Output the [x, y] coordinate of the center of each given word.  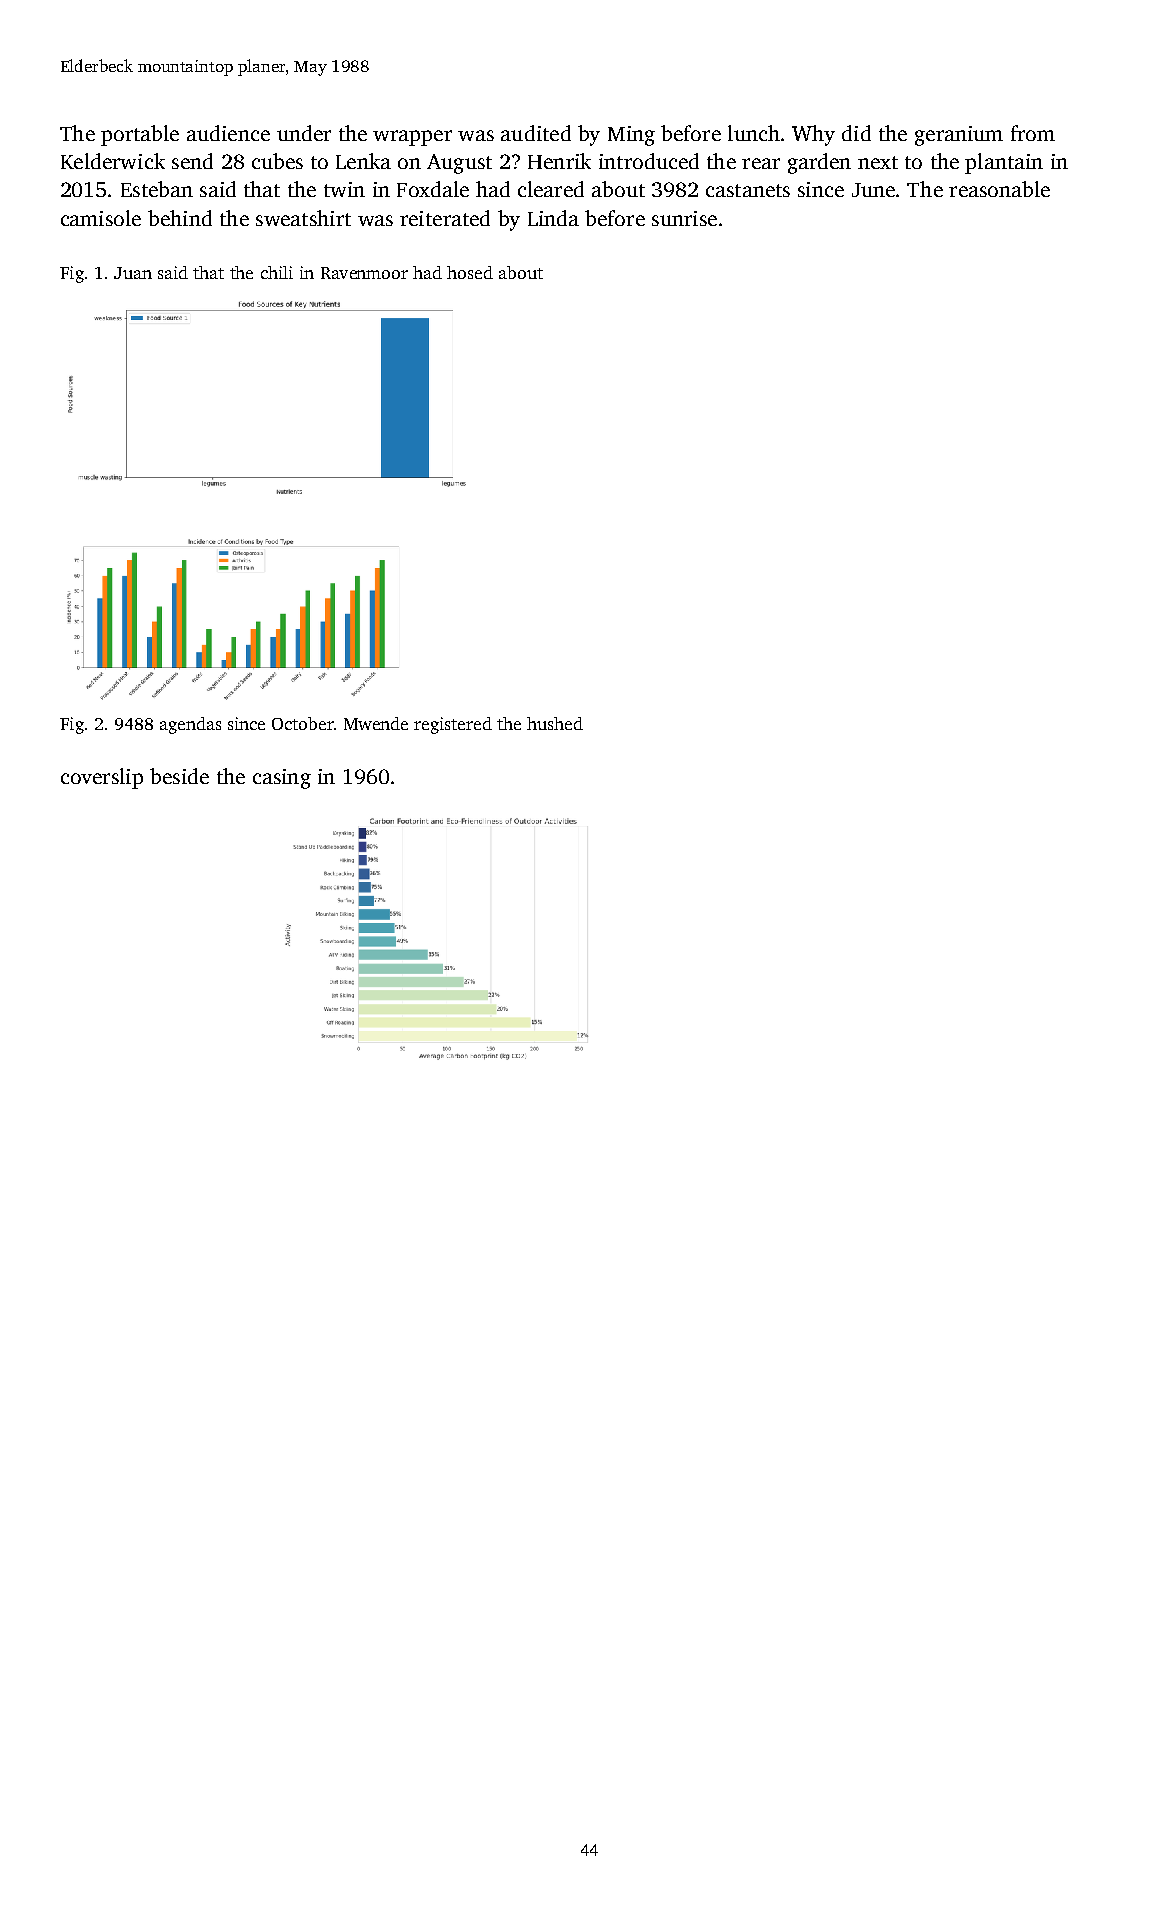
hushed [555, 723]
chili [277, 272]
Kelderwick [113, 161]
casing [282, 779]
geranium [959, 136]
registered [453, 725]
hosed [470, 272]
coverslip [102, 778]
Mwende [376, 723]
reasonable [999, 189]
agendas [190, 725]
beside [179, 776]
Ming [631, 136]
